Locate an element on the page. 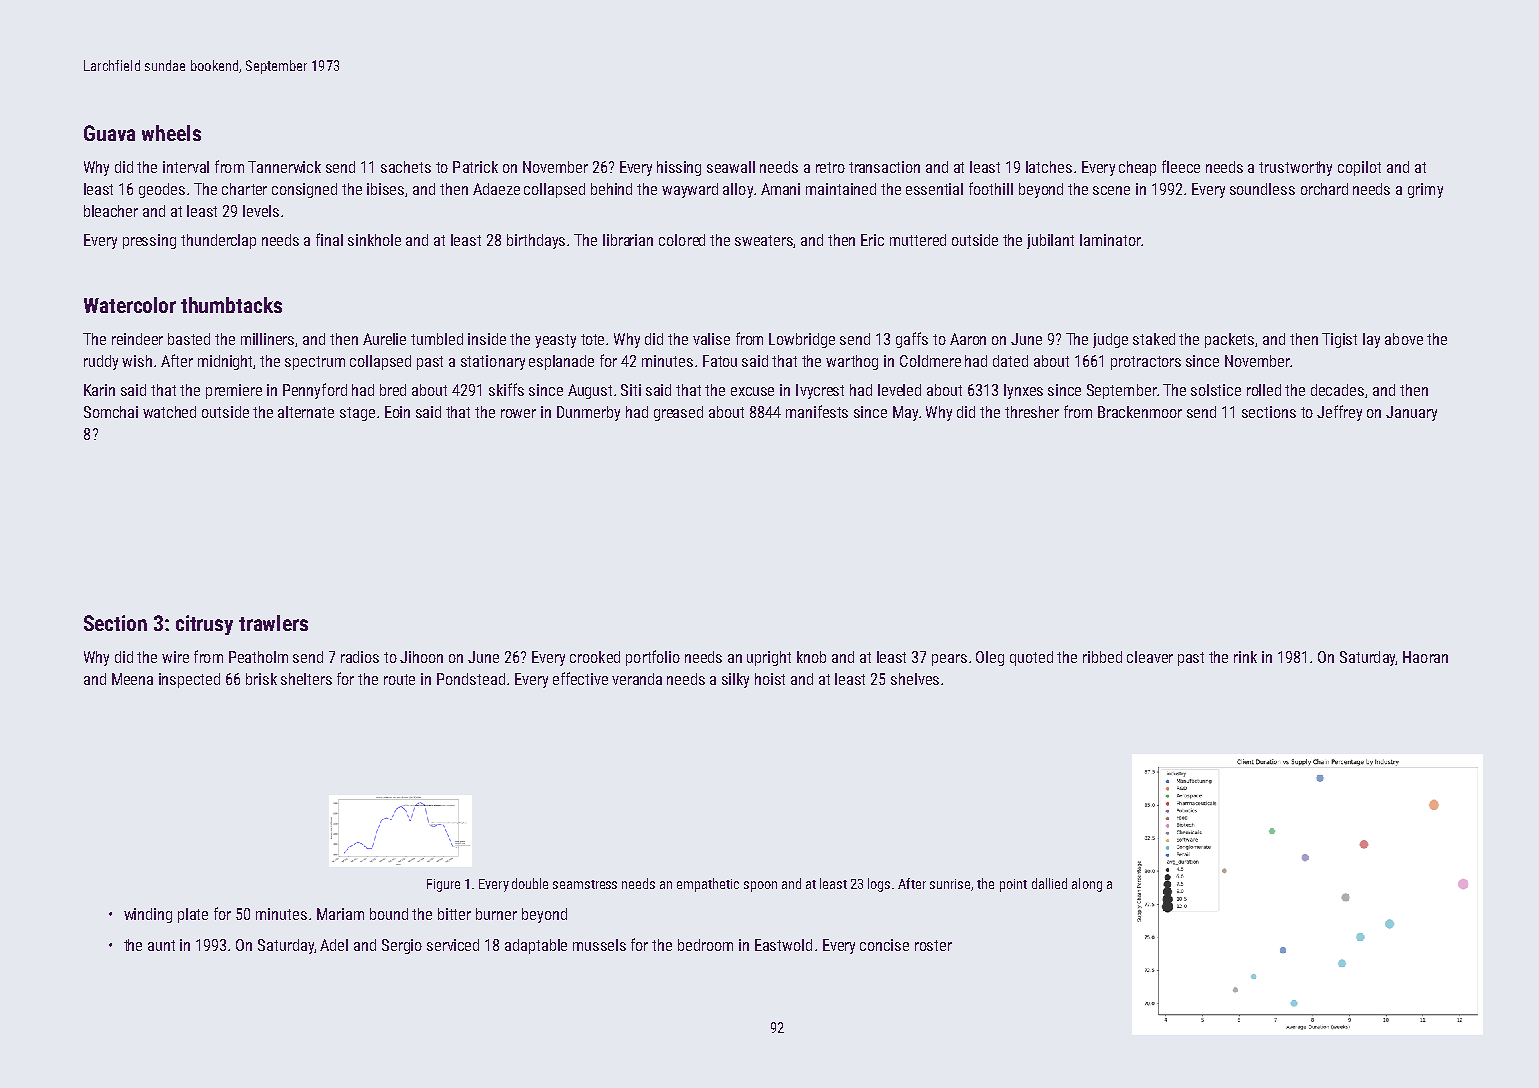 Image resolution: width=1539 pixels, height=1088 pixels. Guava is located at coordinates (109, 133).
